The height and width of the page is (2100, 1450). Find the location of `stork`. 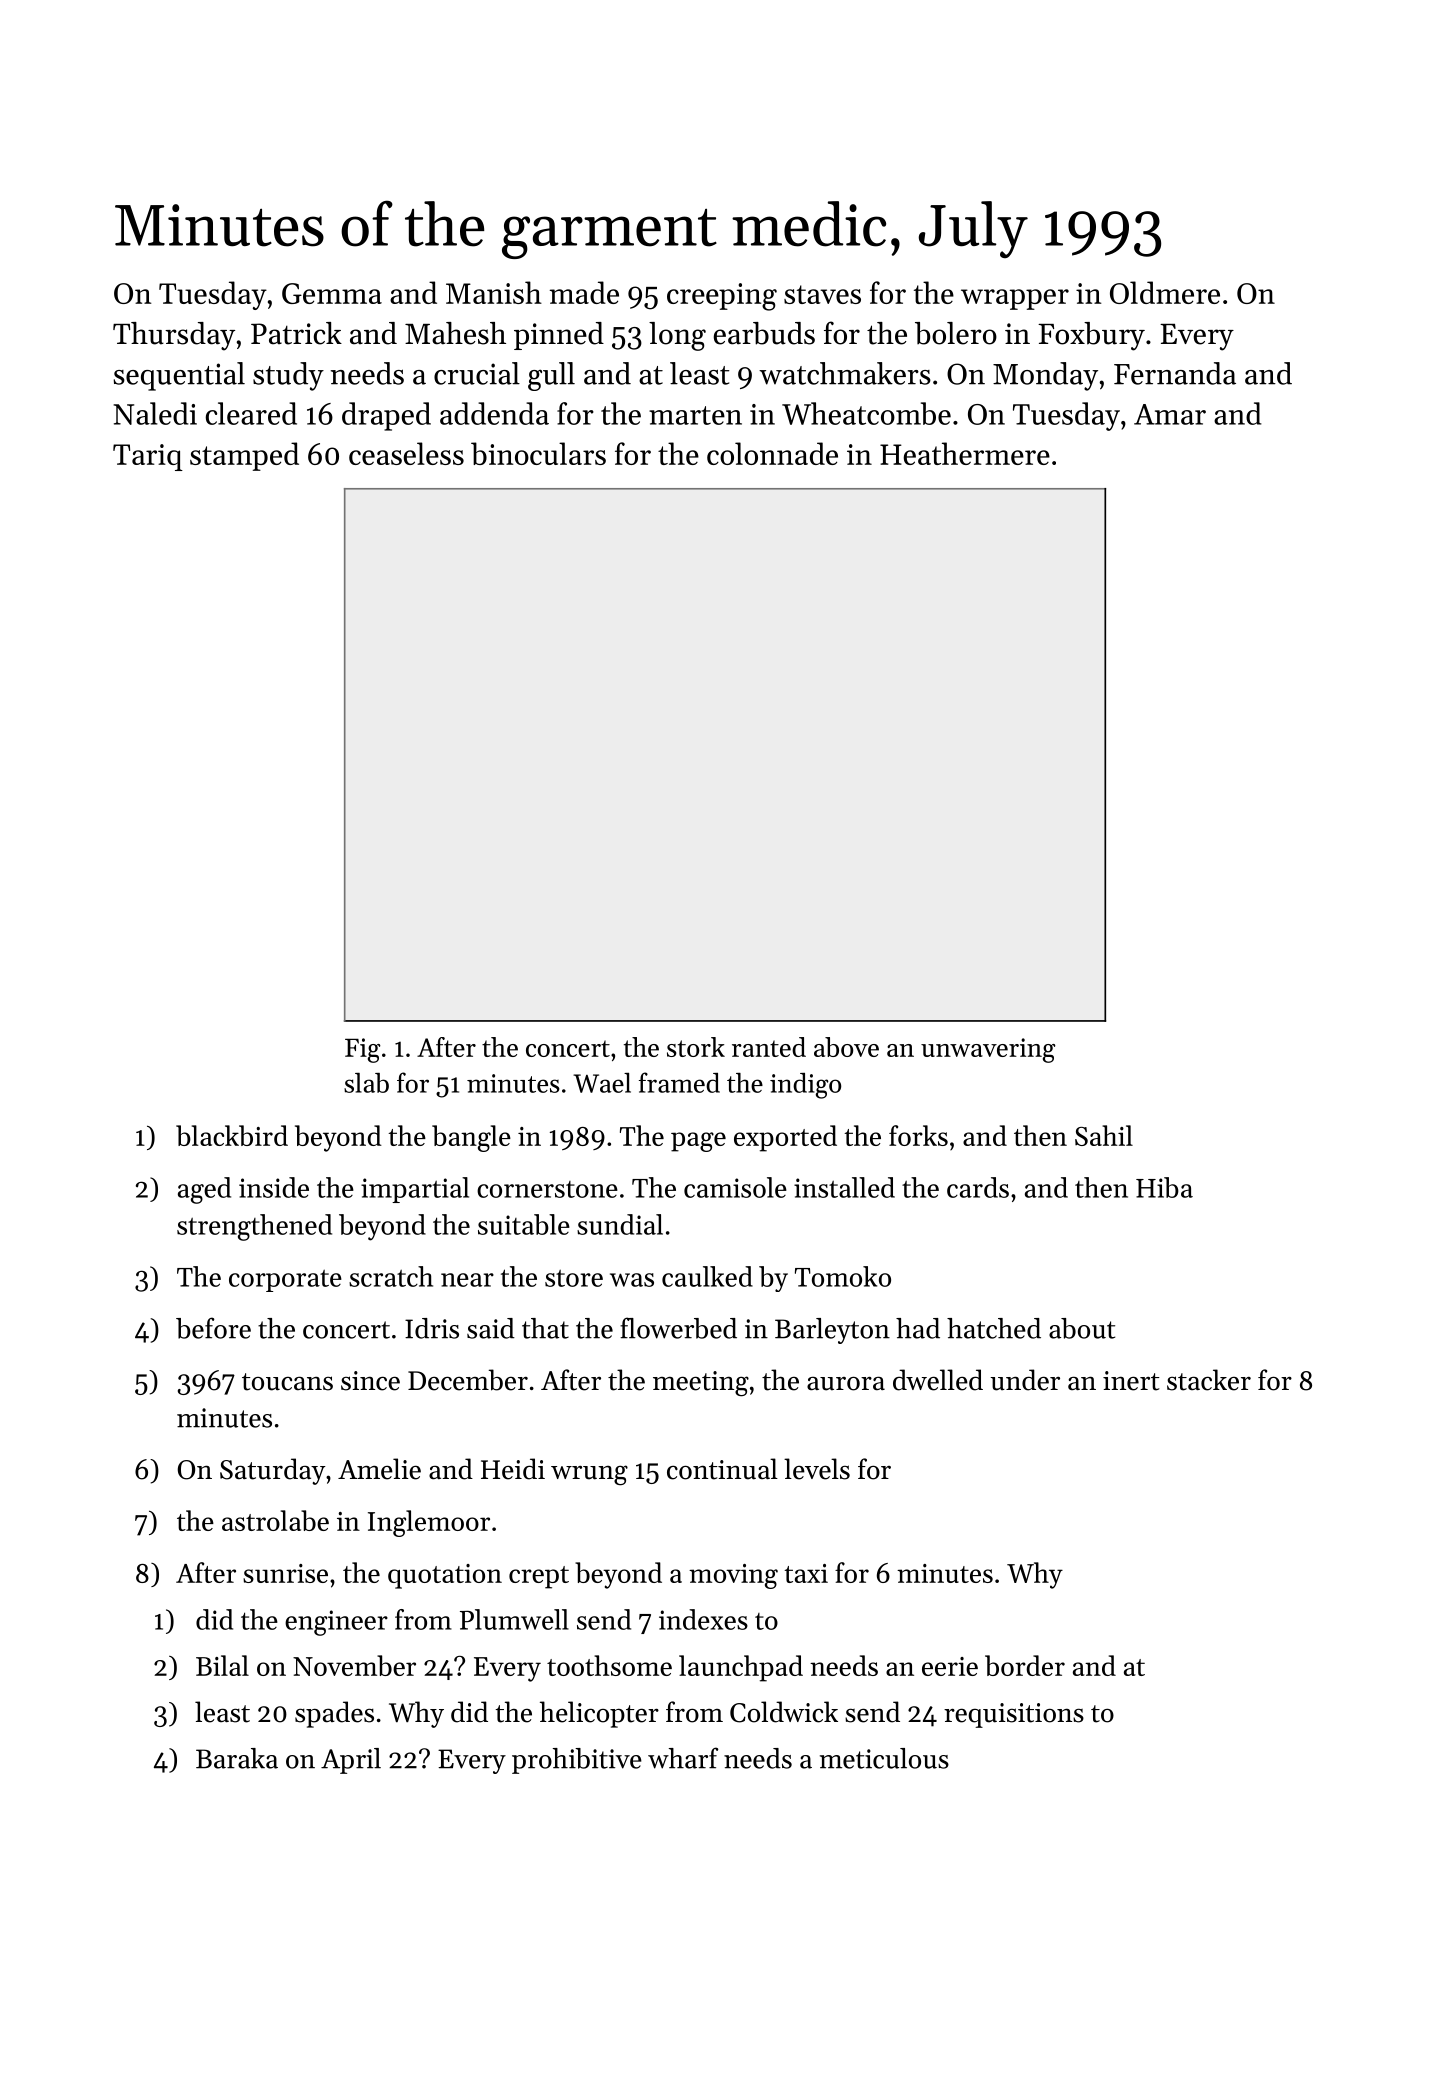

stork is located at coordinates (696, 1047).
